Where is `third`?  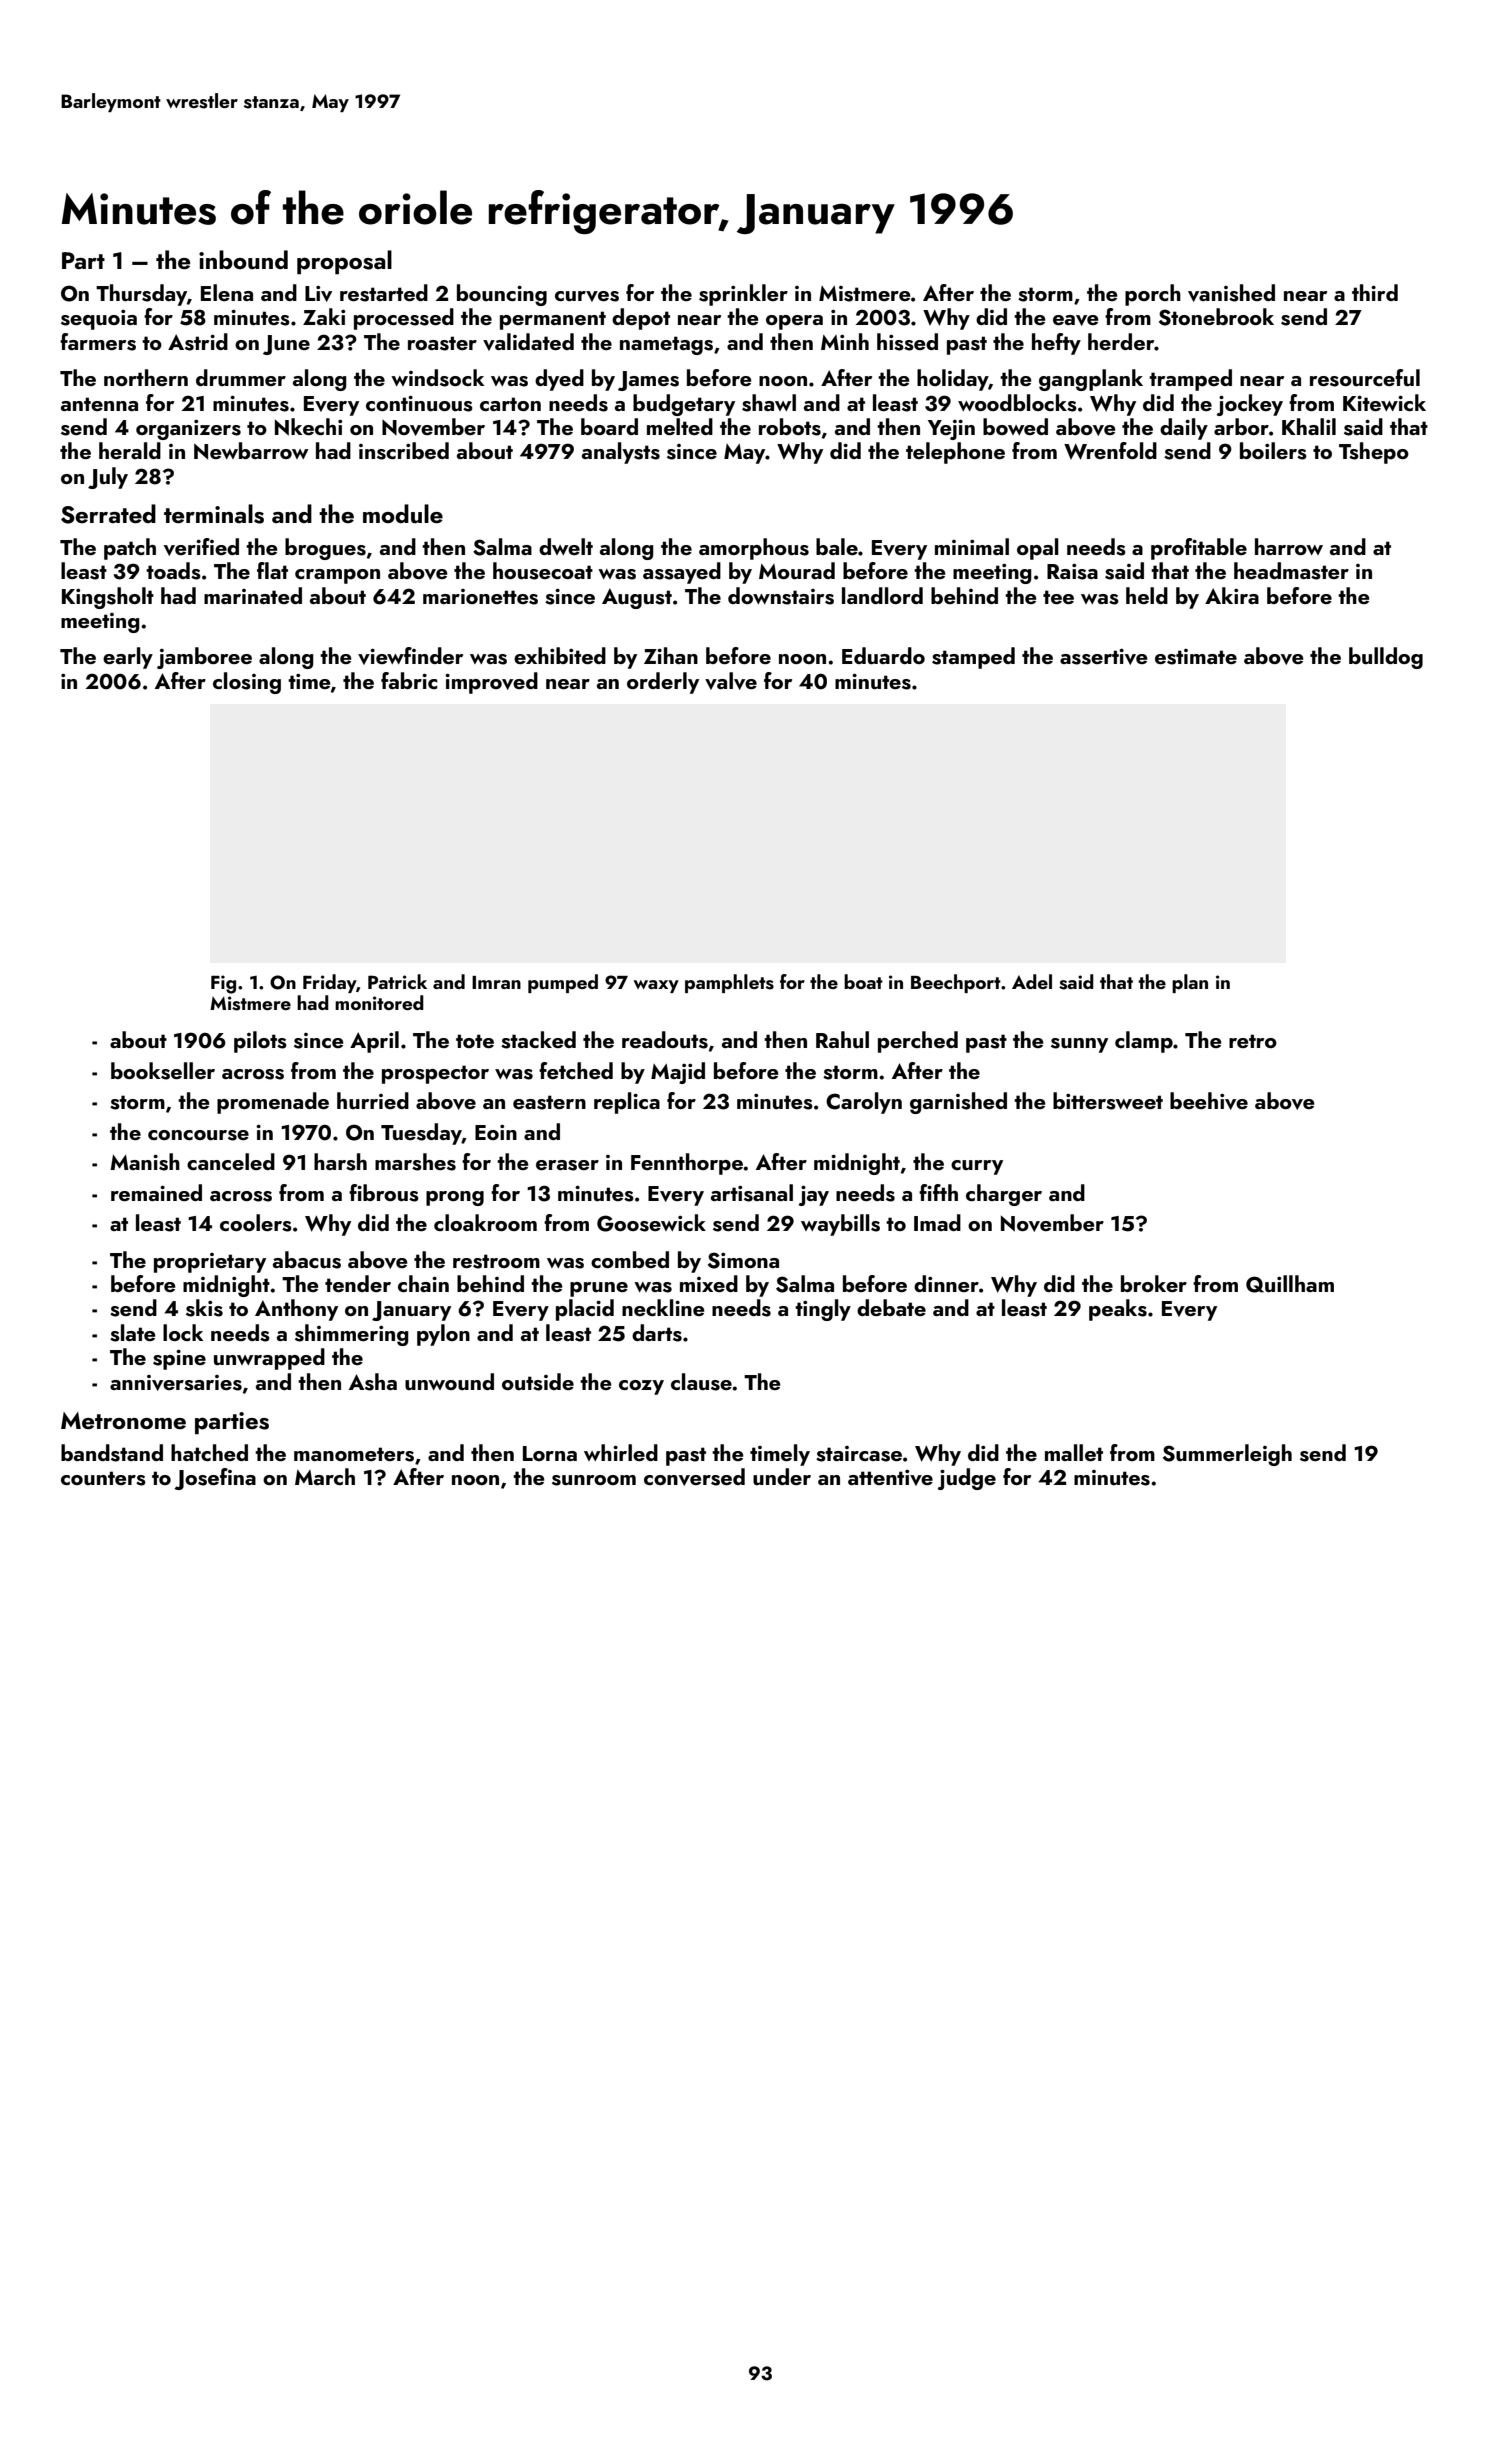 third is located at coordinates (1375, 292).
